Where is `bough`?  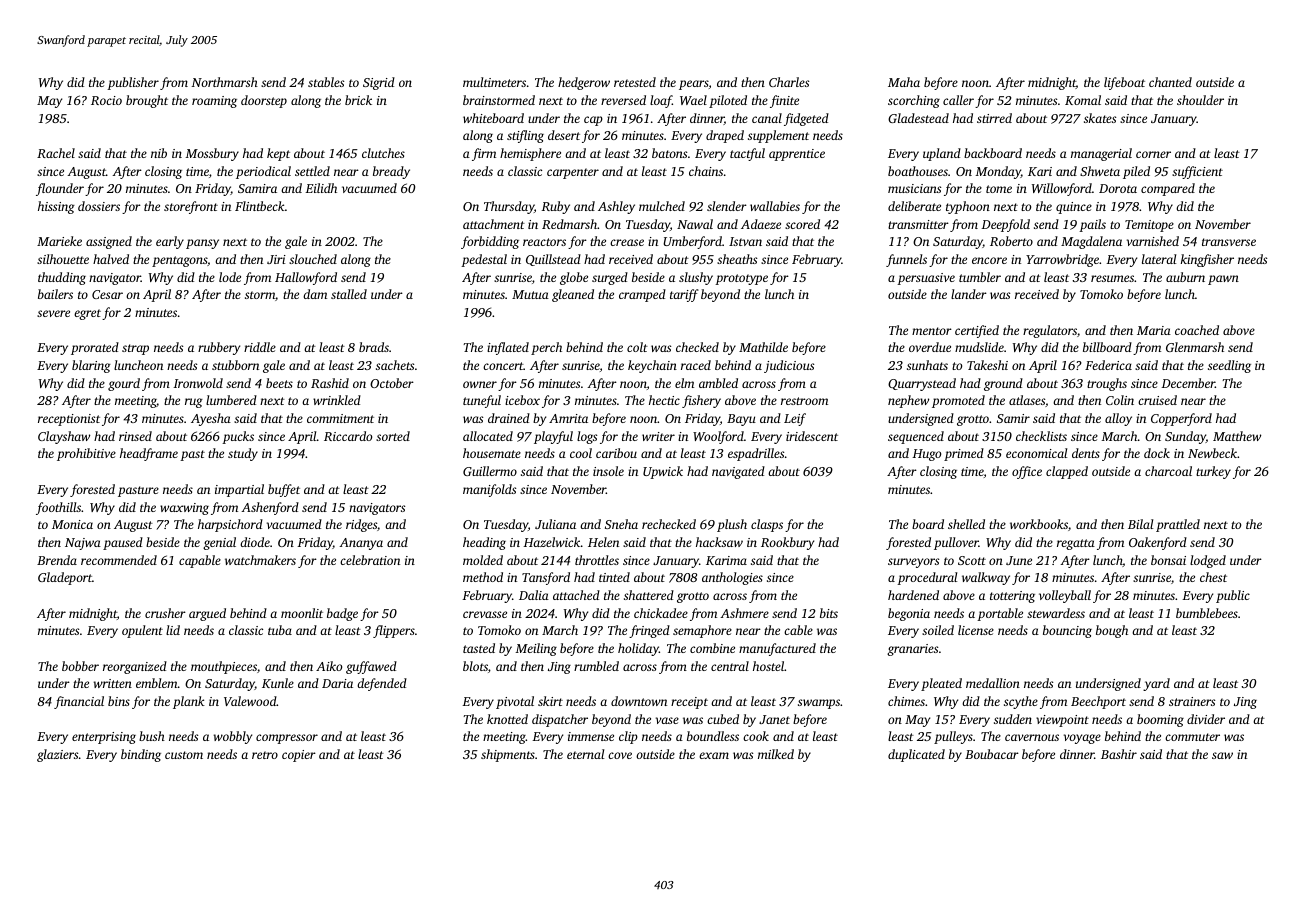
bough is located at coordinates (1112, 631).
